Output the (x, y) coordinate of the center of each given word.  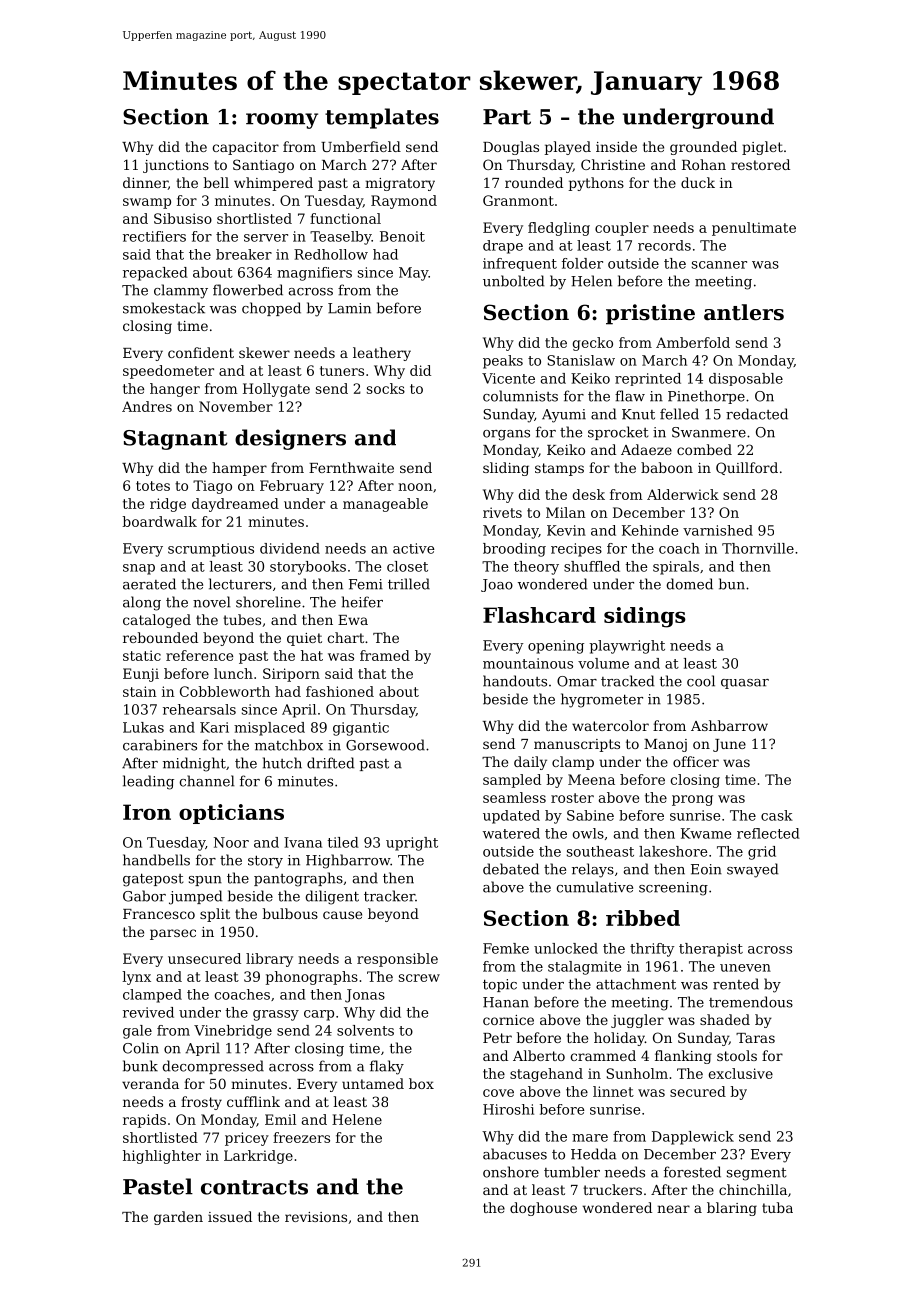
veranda (150, 1083)
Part (507, 117)
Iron (147, 812)
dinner (145, 182)
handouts (515, 681)
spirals (676, 568)
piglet (762, 148)
